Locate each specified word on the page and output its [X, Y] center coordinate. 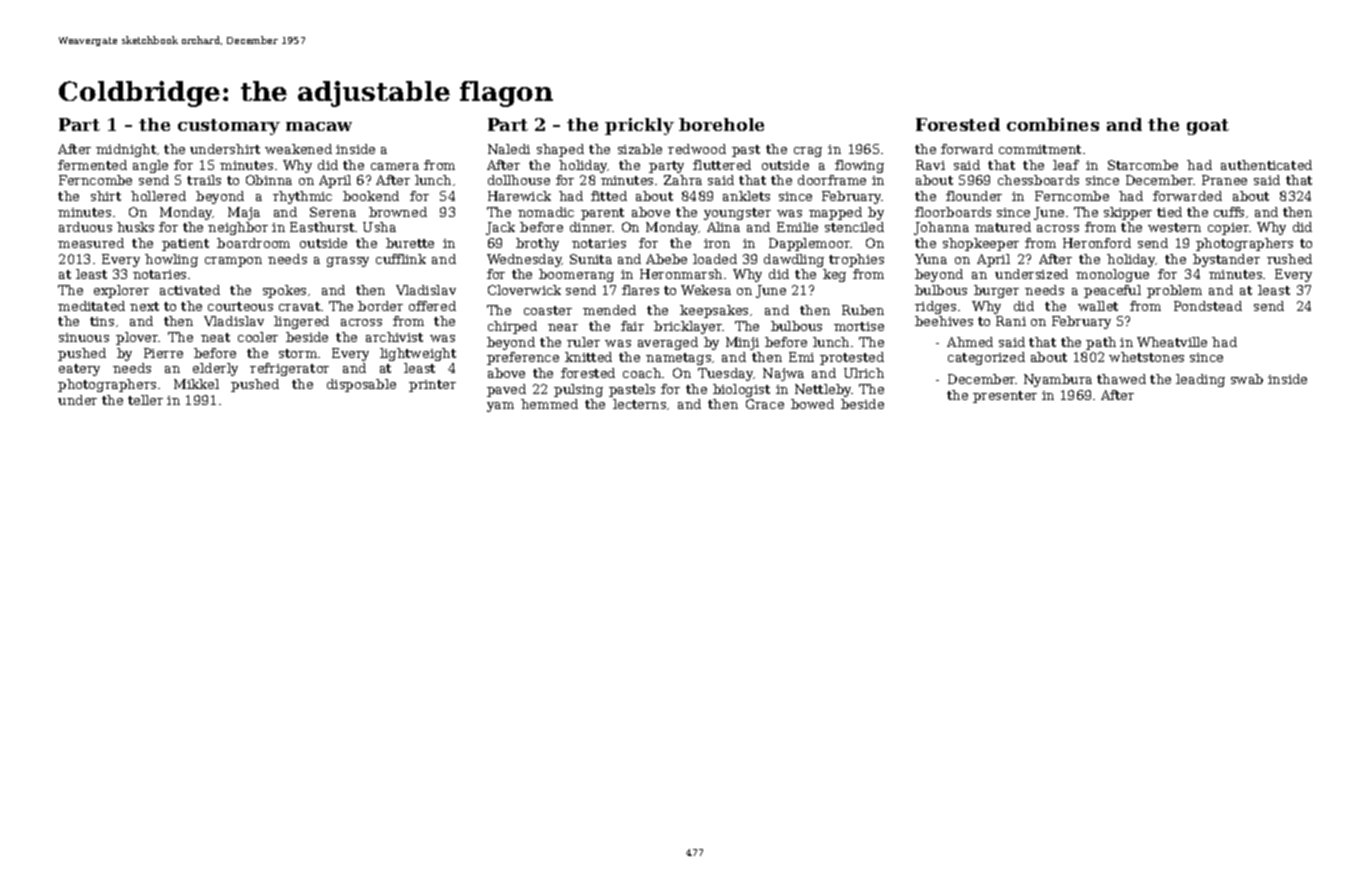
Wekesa [706, 290]
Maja [244, 213]
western [1174, 227]
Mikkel [196, 384]
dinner [591, 227]
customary [229, 127]
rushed [1289, 259]
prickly [639, 126]
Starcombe [1143, 165]
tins [102, 321]
